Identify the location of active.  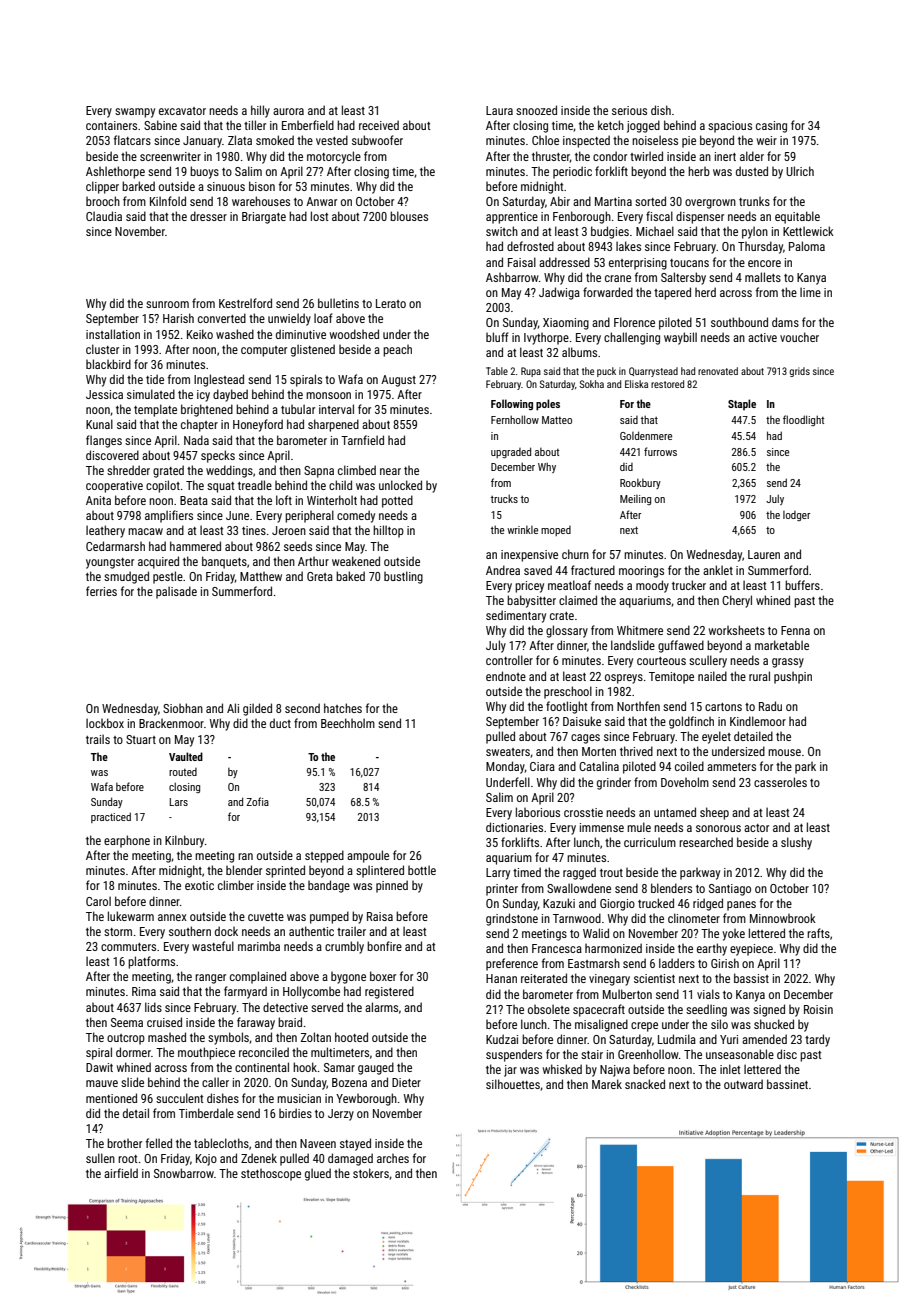
(762, 337).
